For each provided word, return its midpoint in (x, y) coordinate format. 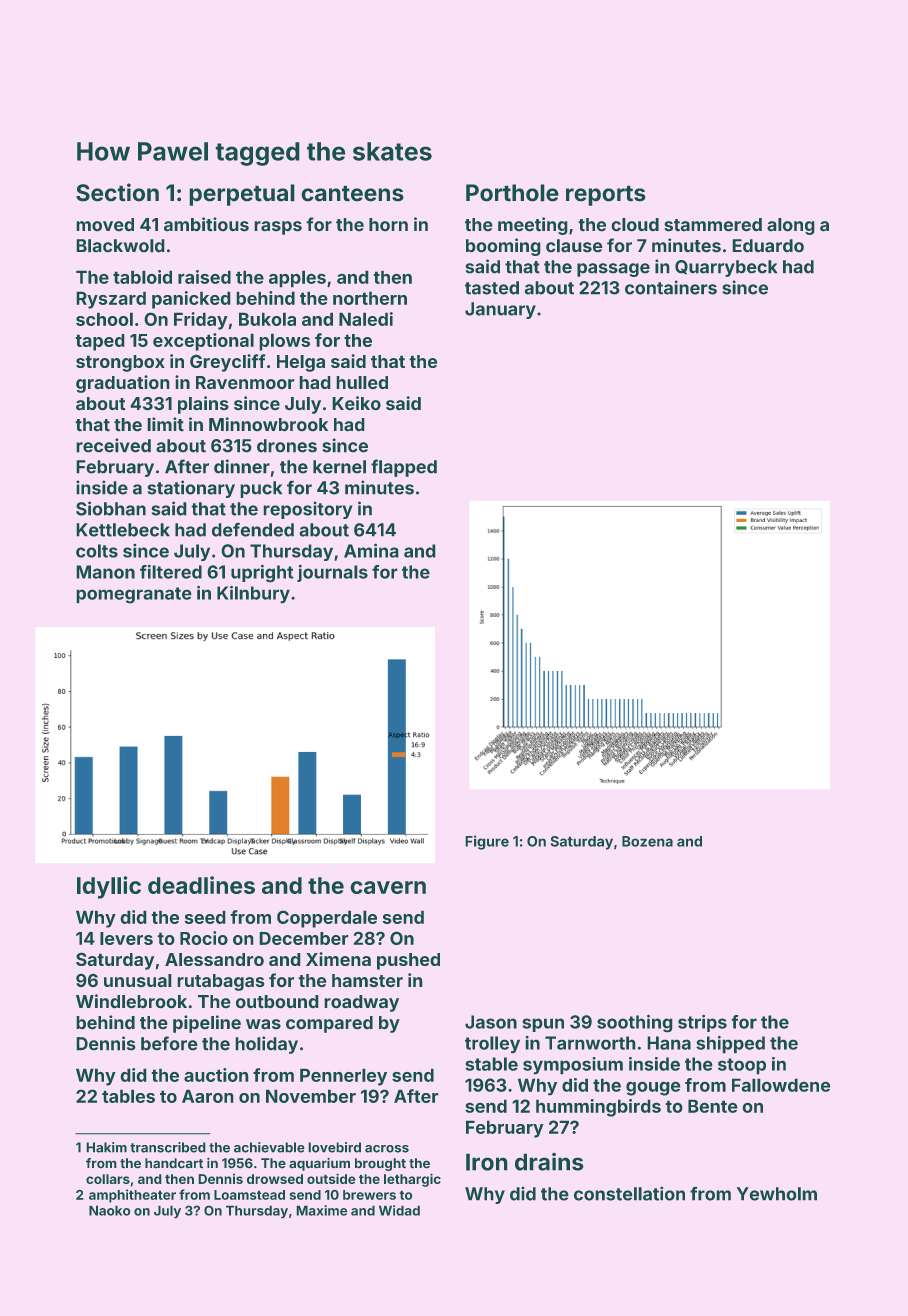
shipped (730, 1045)
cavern (388, 887)
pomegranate (134, 595)
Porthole (512, 193)
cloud (635, 225)
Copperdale (327, 919)
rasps (278, 228)
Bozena (647, 841)
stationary (191, 489)
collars (108, 1179)
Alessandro (214, 959)
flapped (404, 468)
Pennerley (343, 1077)
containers (671, 287)
